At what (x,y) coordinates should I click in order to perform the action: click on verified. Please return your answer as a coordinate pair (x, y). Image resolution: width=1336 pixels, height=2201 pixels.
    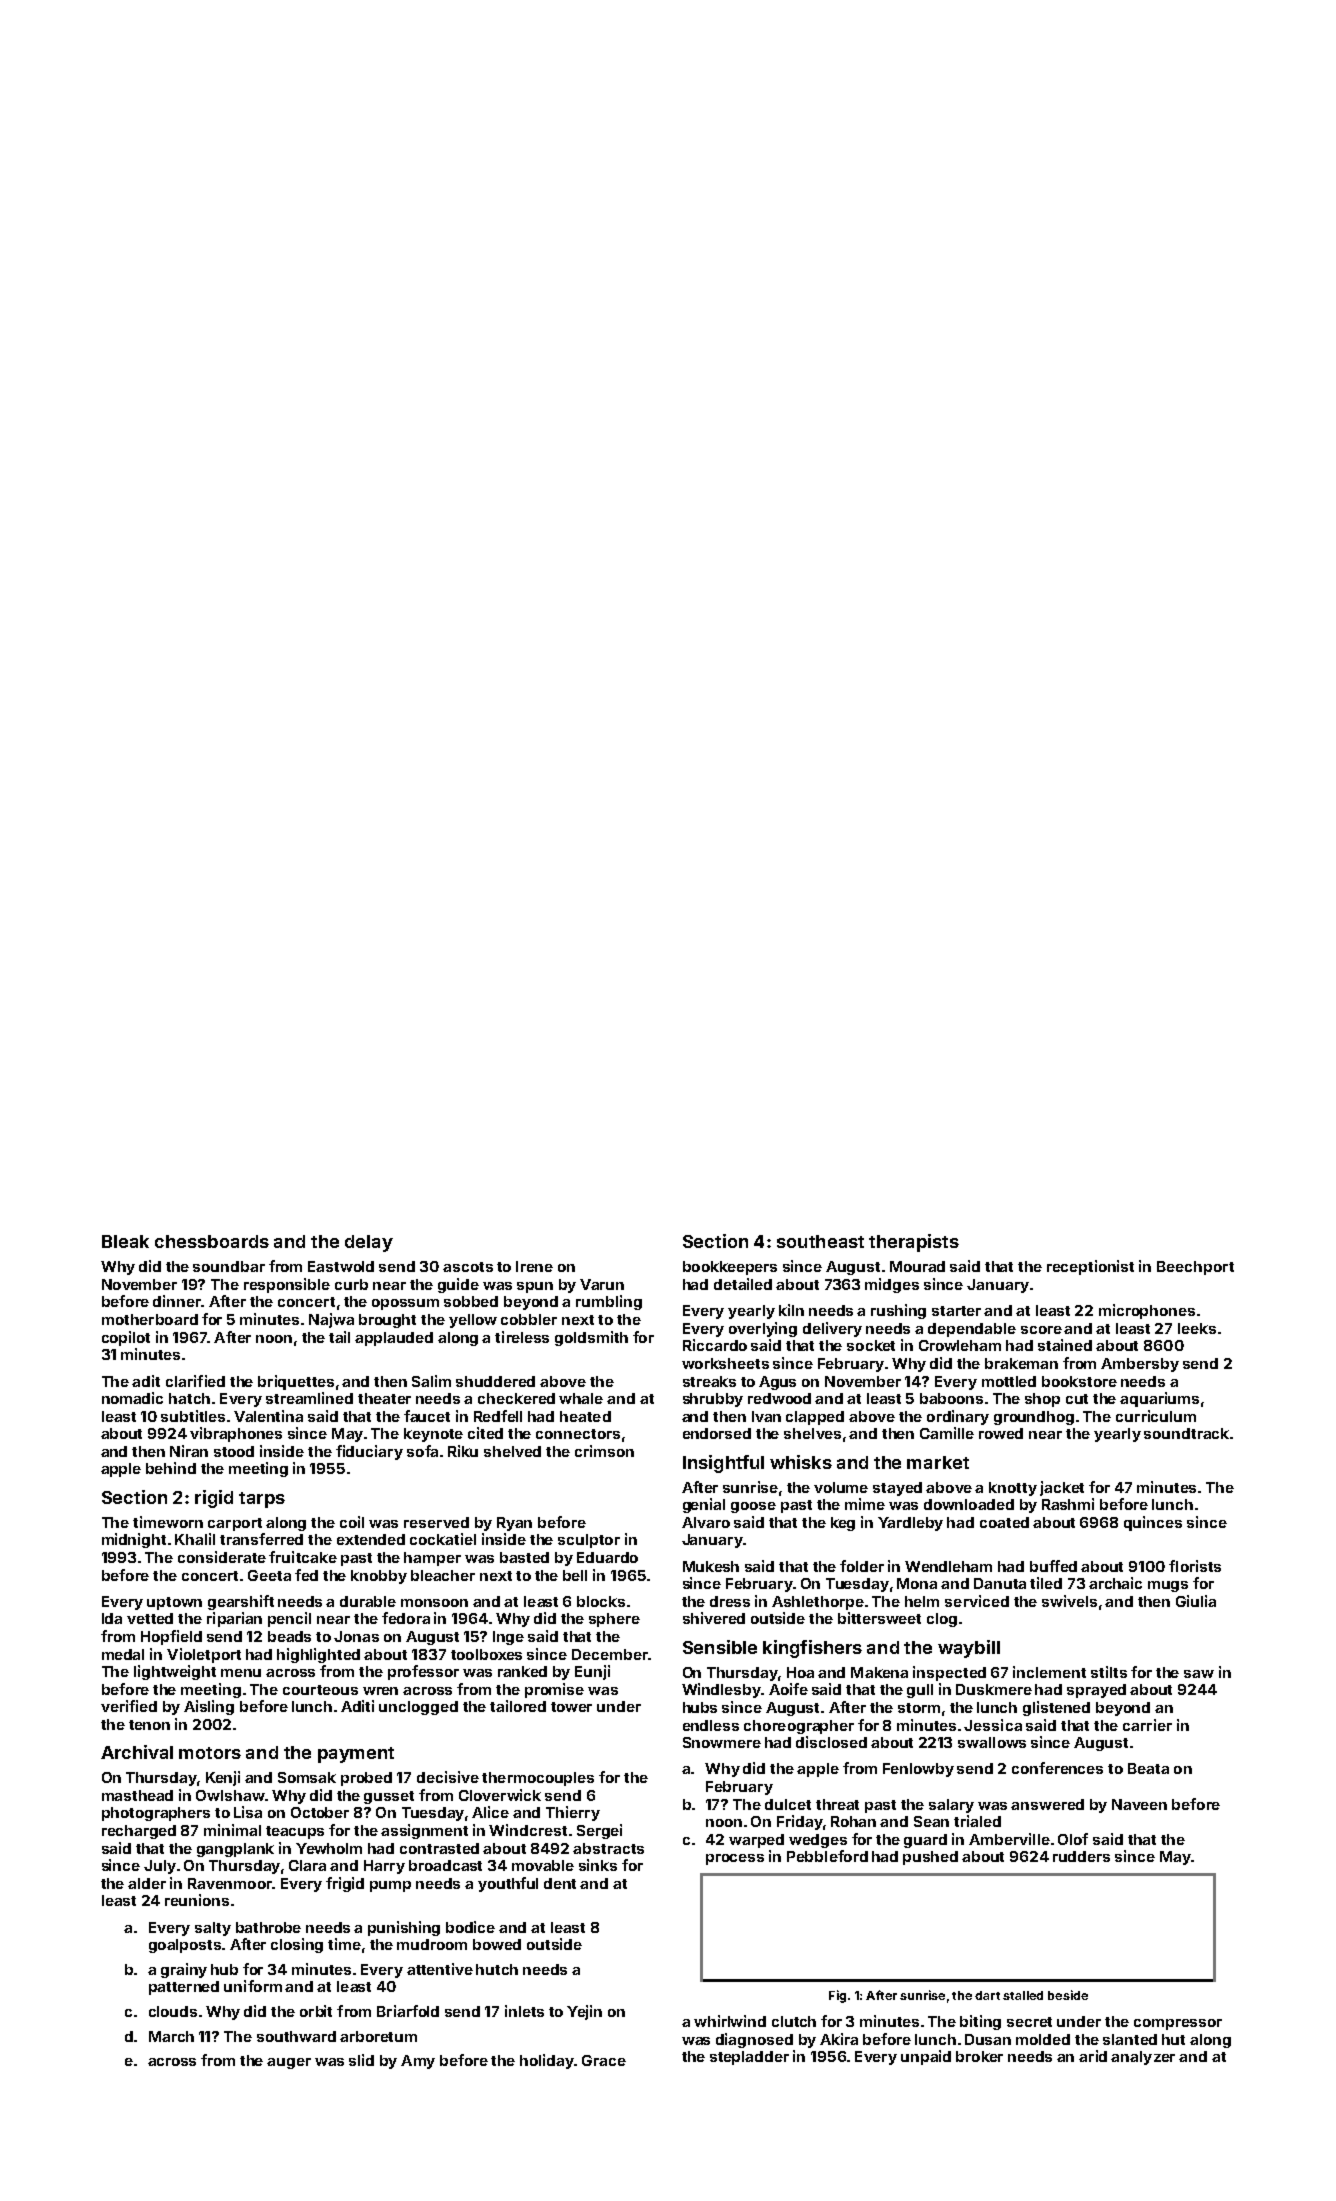
    Looking at the image, I should click on (129, 1706).
